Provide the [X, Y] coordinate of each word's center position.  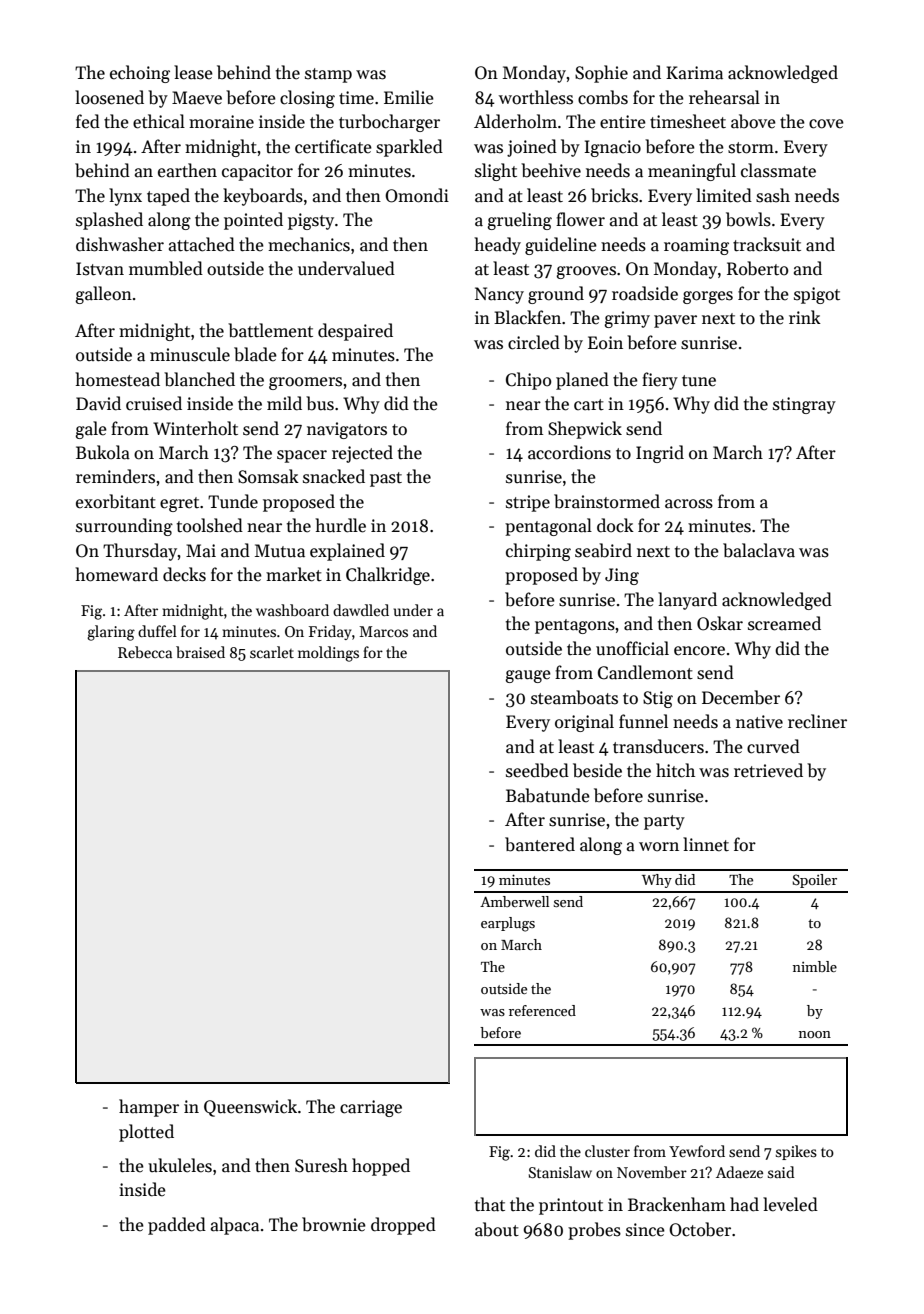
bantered [540, 844]
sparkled [409, 148]
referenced [542, 1010]
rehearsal [724, 97]
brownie [334, 1224]
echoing [140, 74]
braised [200, 652]
